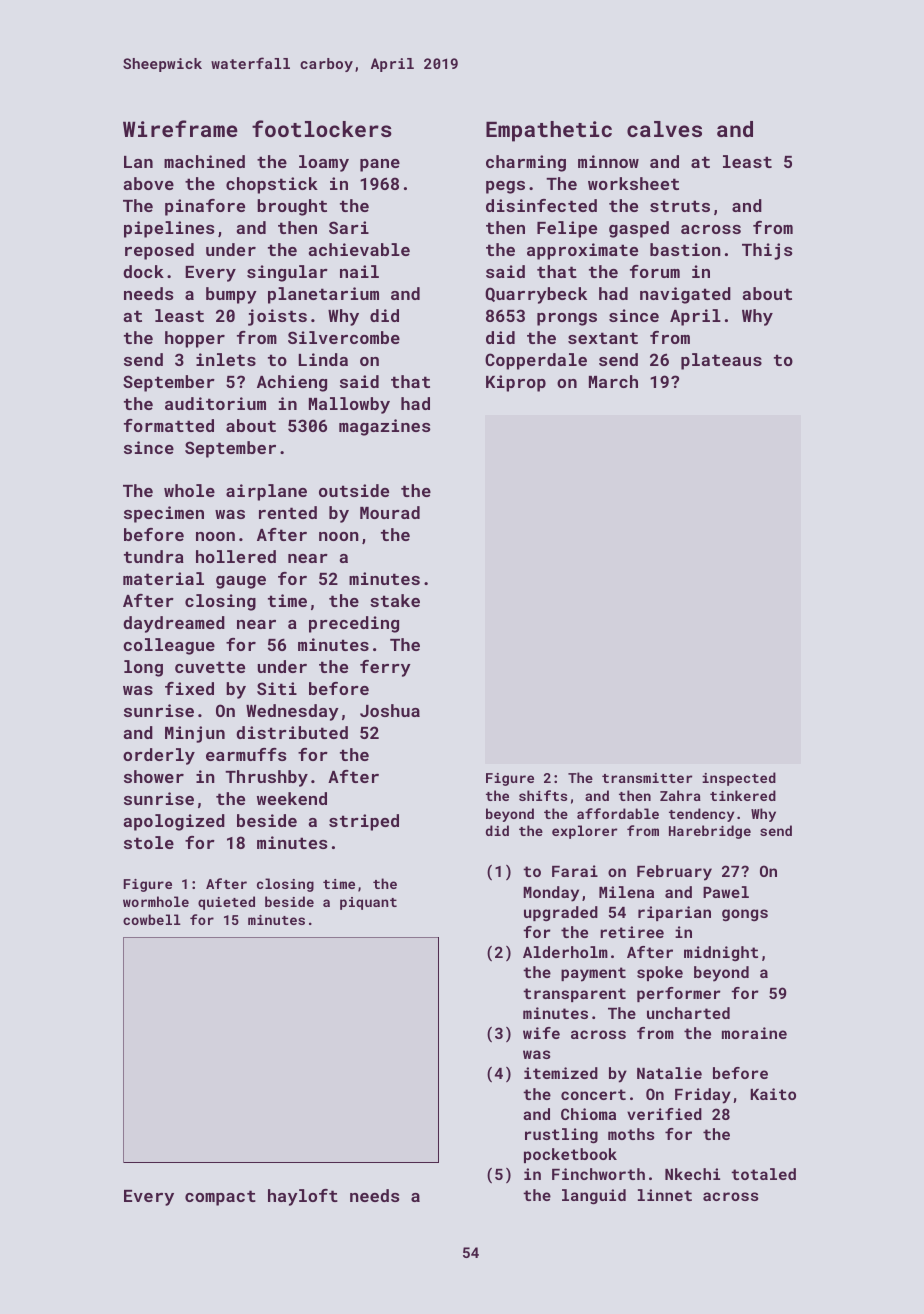 The height and width of the screenshot is (1314, 924). Describe the element at coordinates (613, 381) in the screenshot. I see `March` at that location.
